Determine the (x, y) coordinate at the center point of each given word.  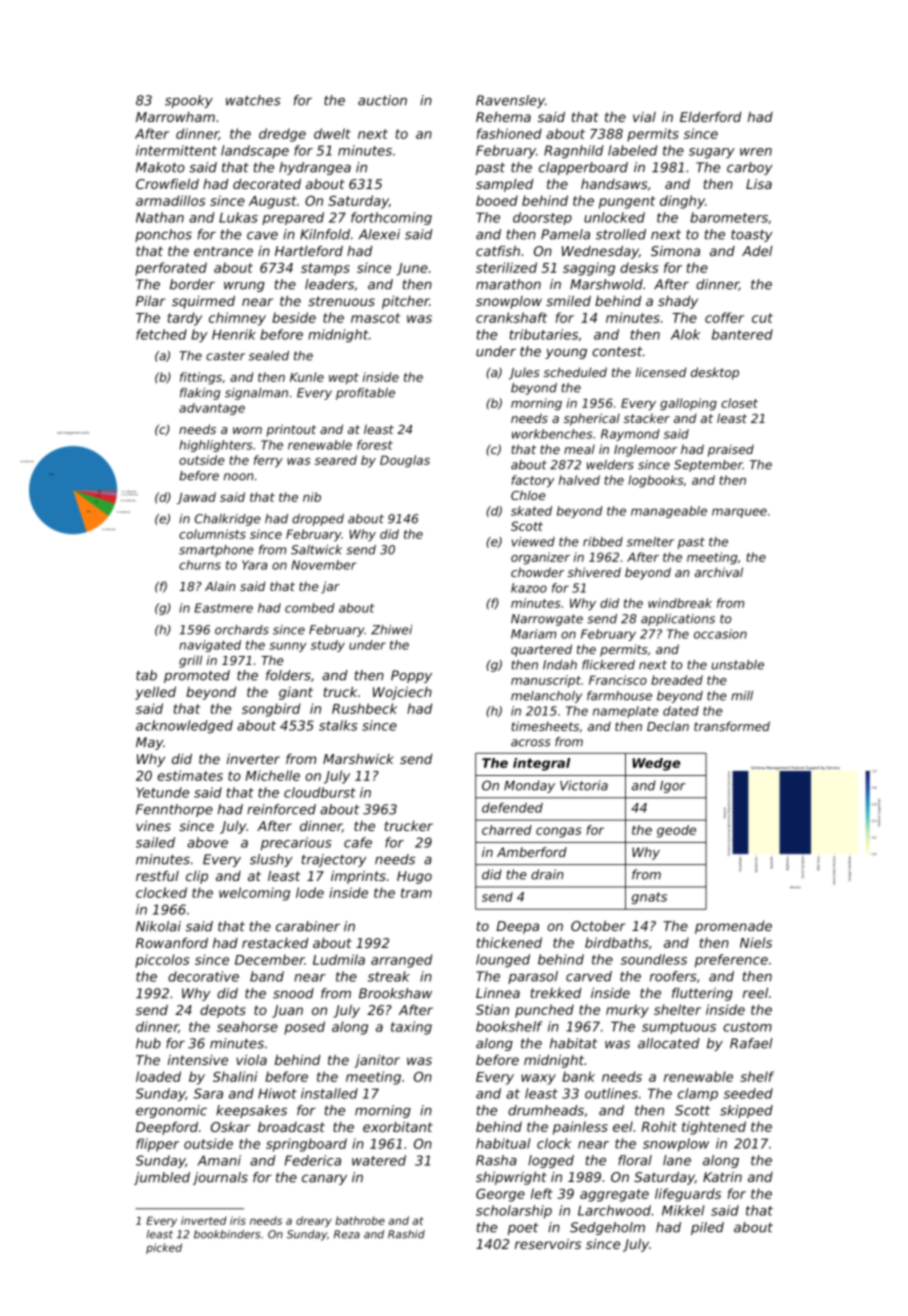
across (530, 743)
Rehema (503, 116)
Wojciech (402, 693)
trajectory (334, 860)
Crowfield (167, 183)
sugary (712, 153)
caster (225, 356)
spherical (592, 419)
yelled (155, 693)
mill (742, 696)
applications (678, 620)
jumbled (162, 1178)
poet (523, 1229)
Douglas (405, 461)
